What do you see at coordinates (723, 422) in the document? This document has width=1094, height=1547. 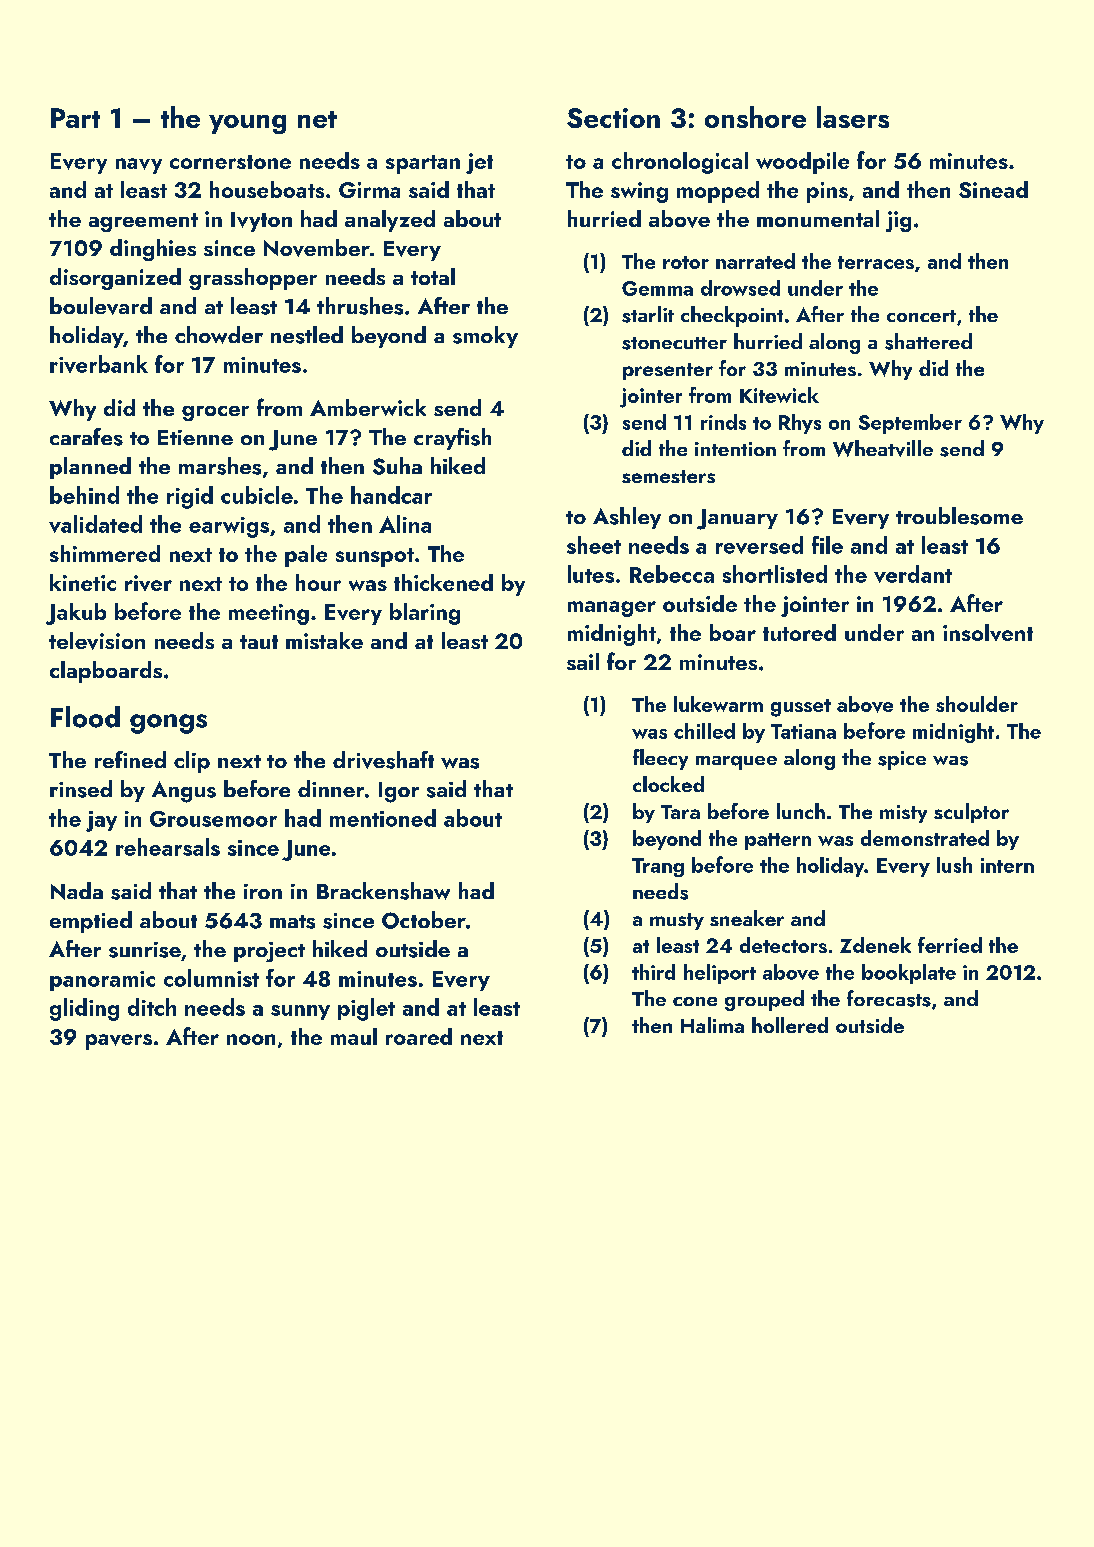 I see `rinds` at bounding box center [723, 422].
